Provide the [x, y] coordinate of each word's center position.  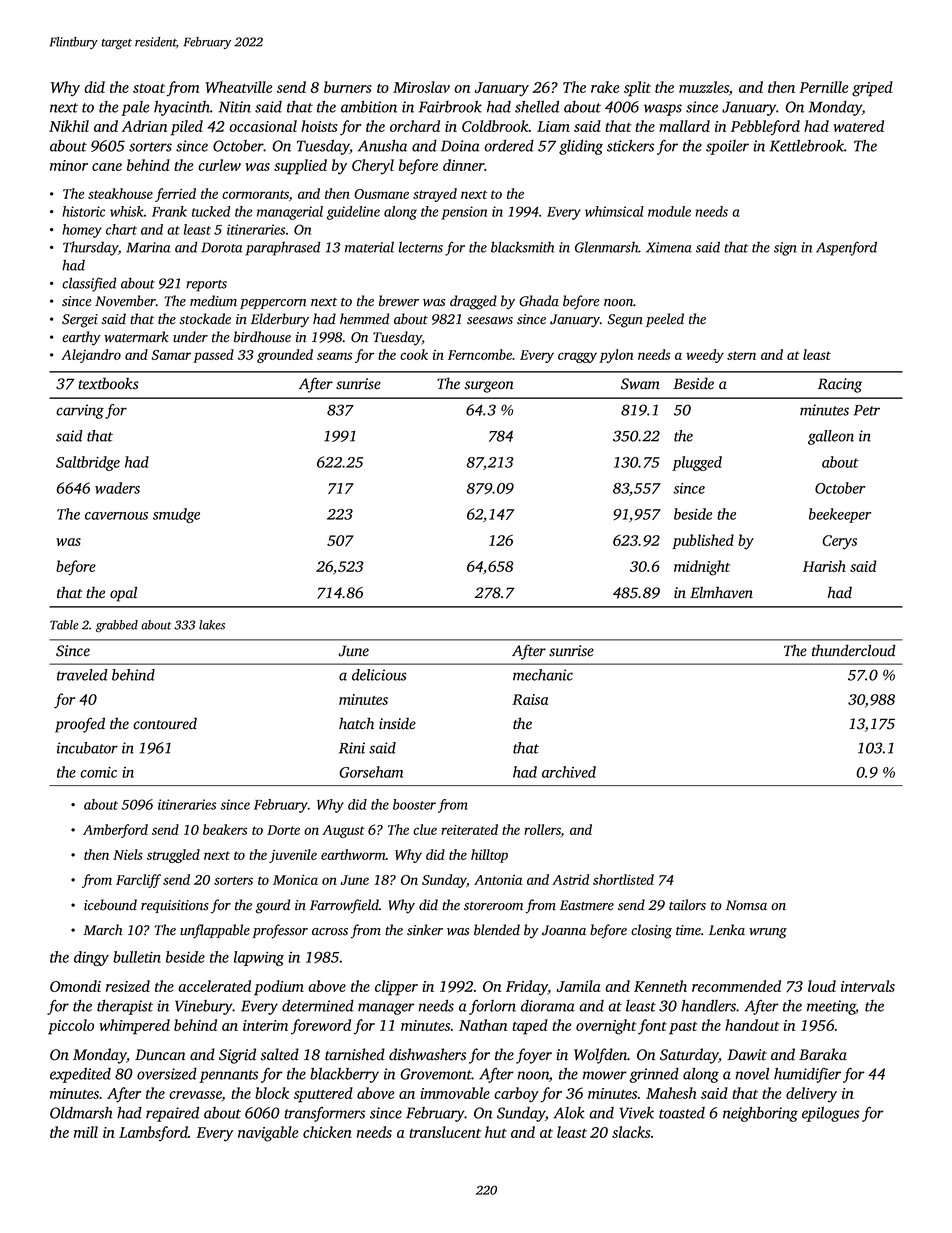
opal [123, 594]
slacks [631, 1132]
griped [872, 89]
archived [569, 772]
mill [86, 1132]
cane [107, 167]
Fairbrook [450, 107]
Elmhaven [721, 592]
